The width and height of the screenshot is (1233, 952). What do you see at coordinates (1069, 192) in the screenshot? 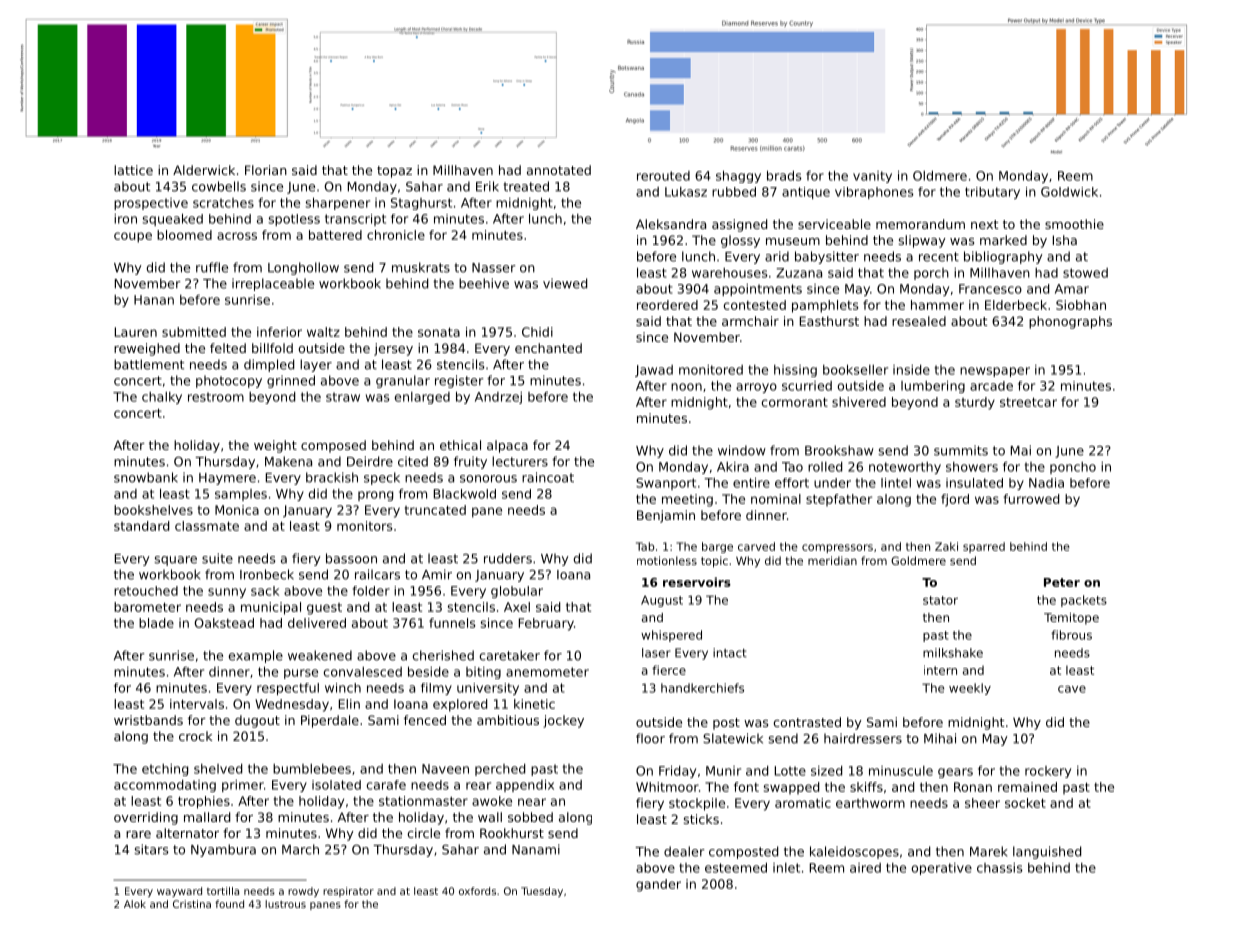
I see `Goldwick` at bounding box center [1069, 192].
